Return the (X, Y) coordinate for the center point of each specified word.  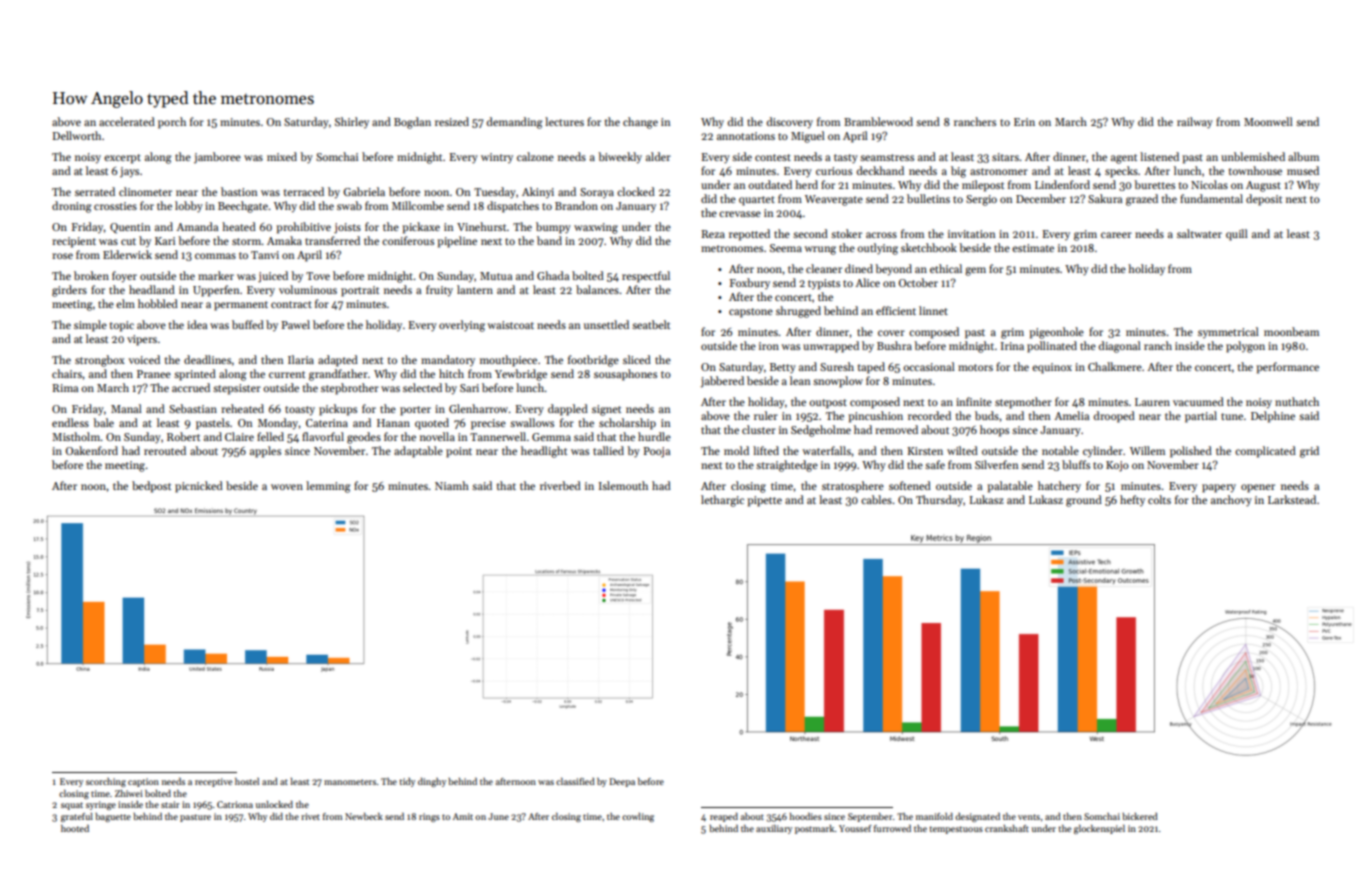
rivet (310, 816)
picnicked (199, 487)
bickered (1140, 816)
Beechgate (243, 207)
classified (575, 781)
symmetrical (1228, 332)
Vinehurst (482, 226)
